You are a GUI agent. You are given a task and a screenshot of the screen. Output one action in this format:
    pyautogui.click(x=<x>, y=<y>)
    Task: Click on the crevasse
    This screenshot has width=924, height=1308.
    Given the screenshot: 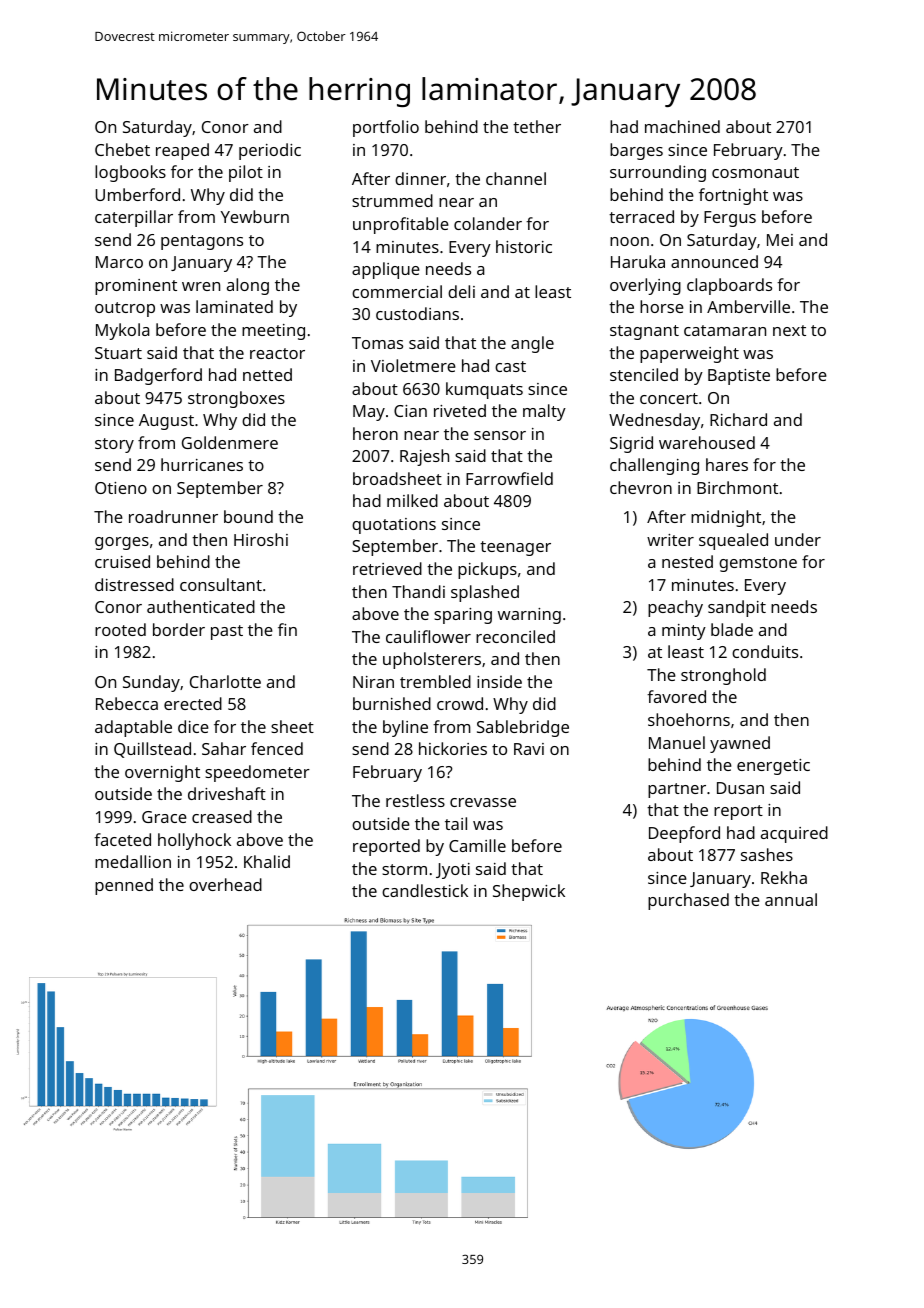 What is the action you would take?
    pyautogui.click(x=483, y=802)
